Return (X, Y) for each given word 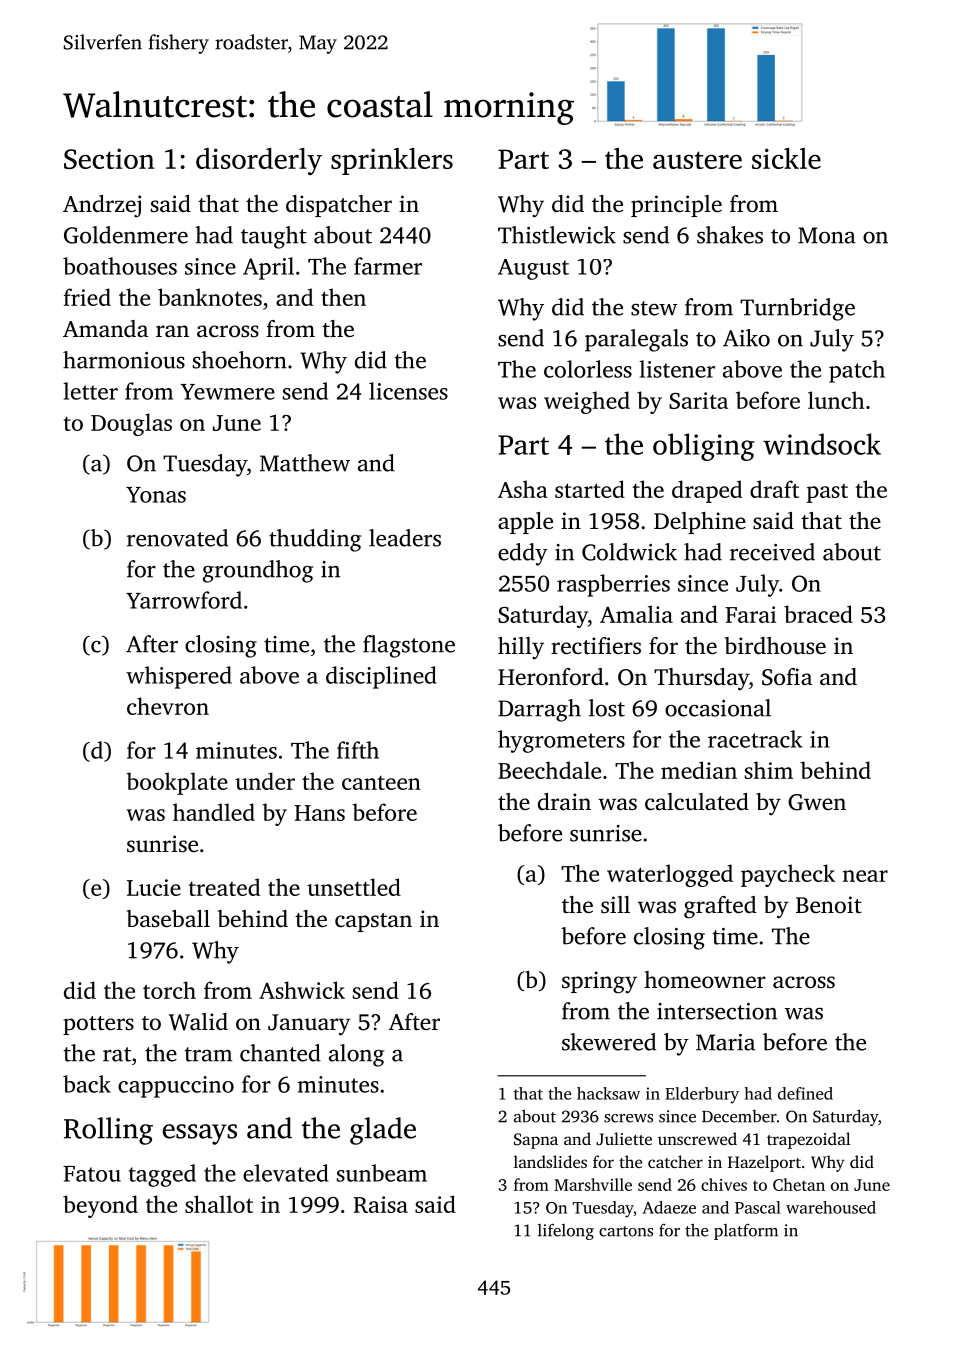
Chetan (799, 1184)
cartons (626, 1231)
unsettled (354, 887)
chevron (168, 706)
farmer (388, 266)
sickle (786, 158)
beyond (100, 1206)
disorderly (259, 161)
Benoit (829, 905)
